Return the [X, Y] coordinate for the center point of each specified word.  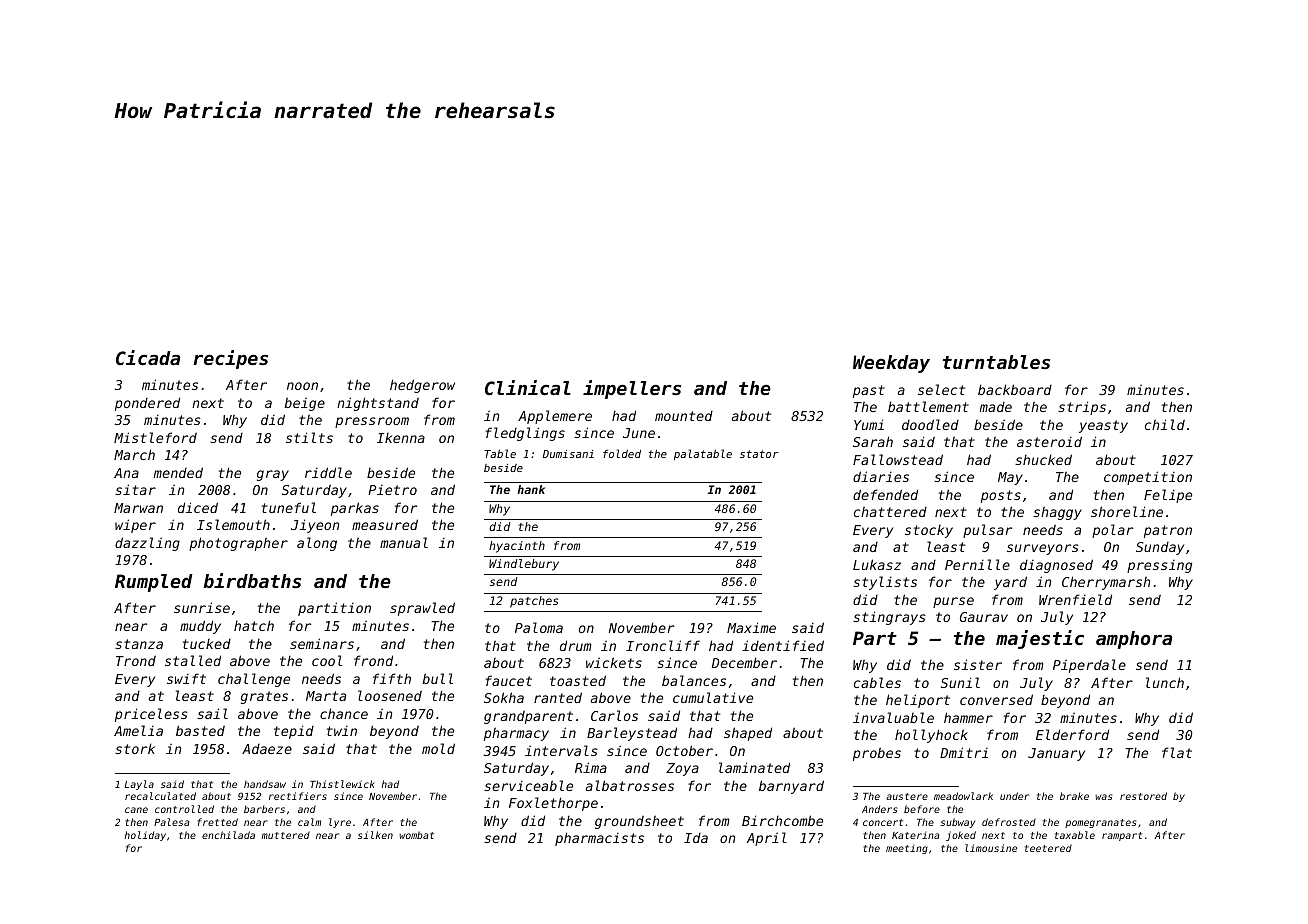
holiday [145, 836]
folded [622, 453]
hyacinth [517, 547]
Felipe [1168, 496]
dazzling [147, 544]
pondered [147, 404]
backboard [1015, 389]
